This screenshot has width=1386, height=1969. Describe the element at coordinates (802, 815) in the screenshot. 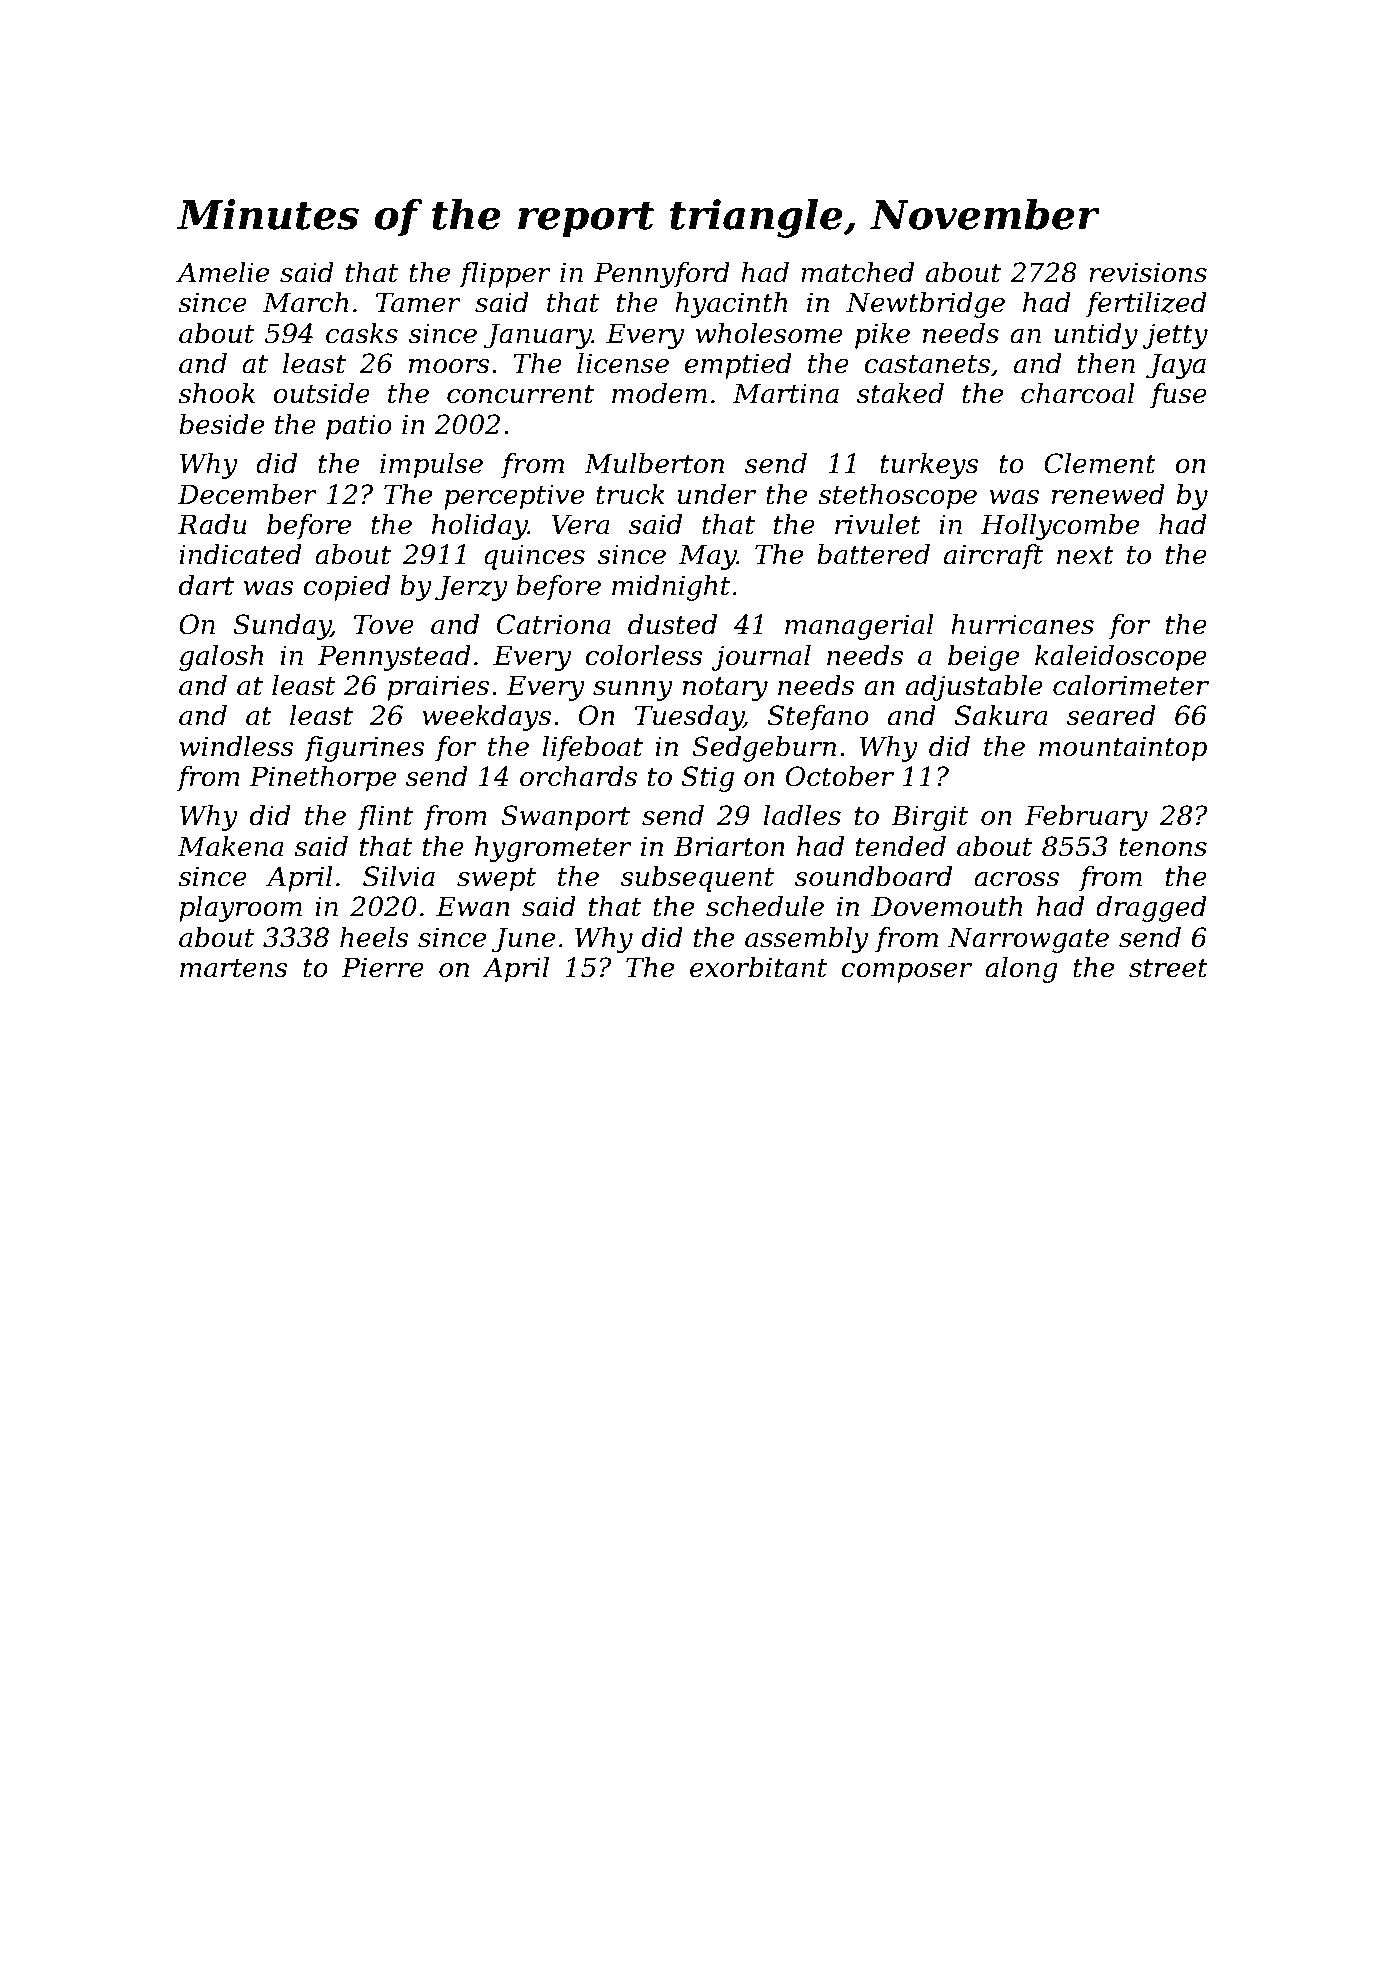

I see `ladles` at that location.
